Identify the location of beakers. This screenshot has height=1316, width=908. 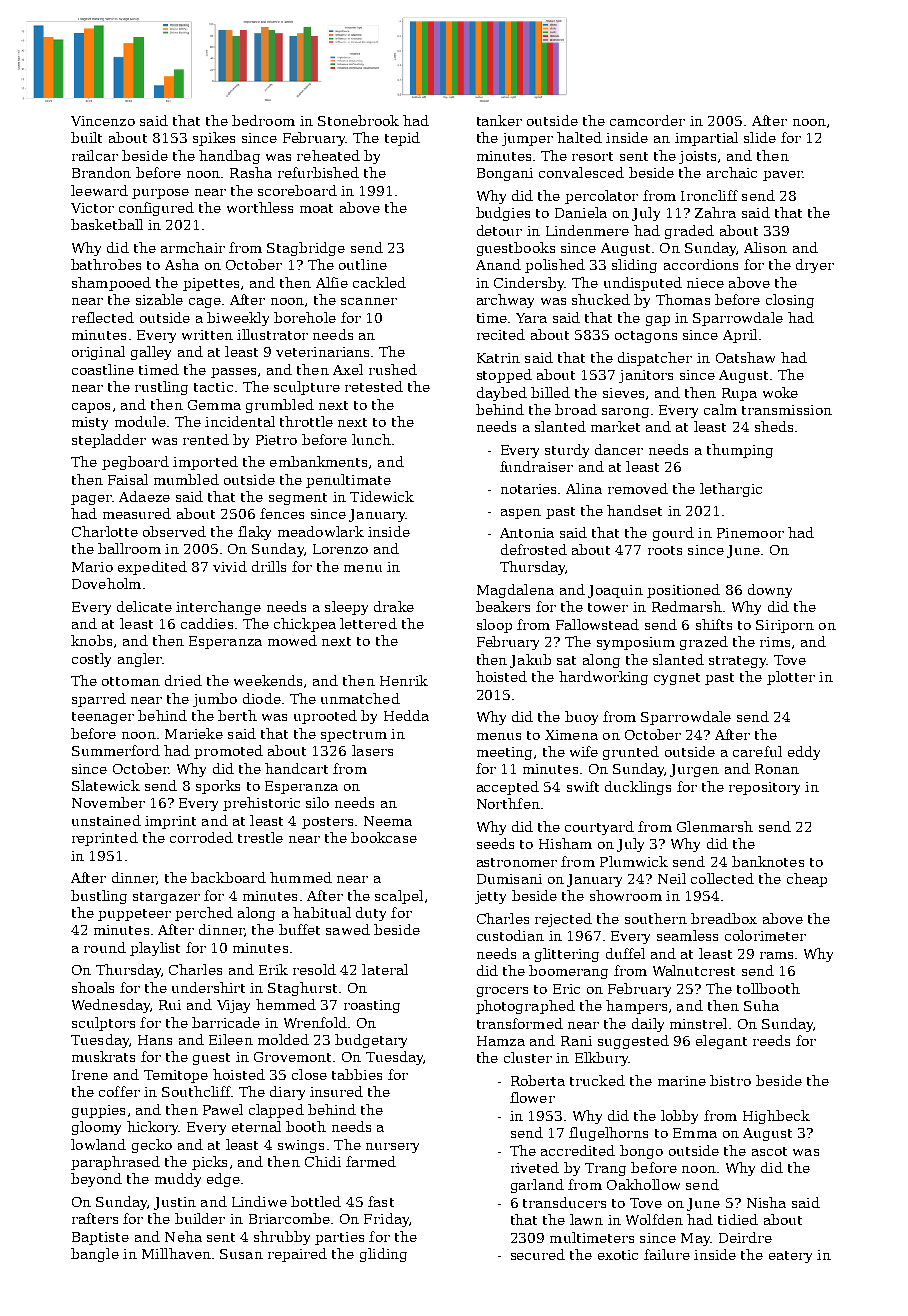
(503, 606).
